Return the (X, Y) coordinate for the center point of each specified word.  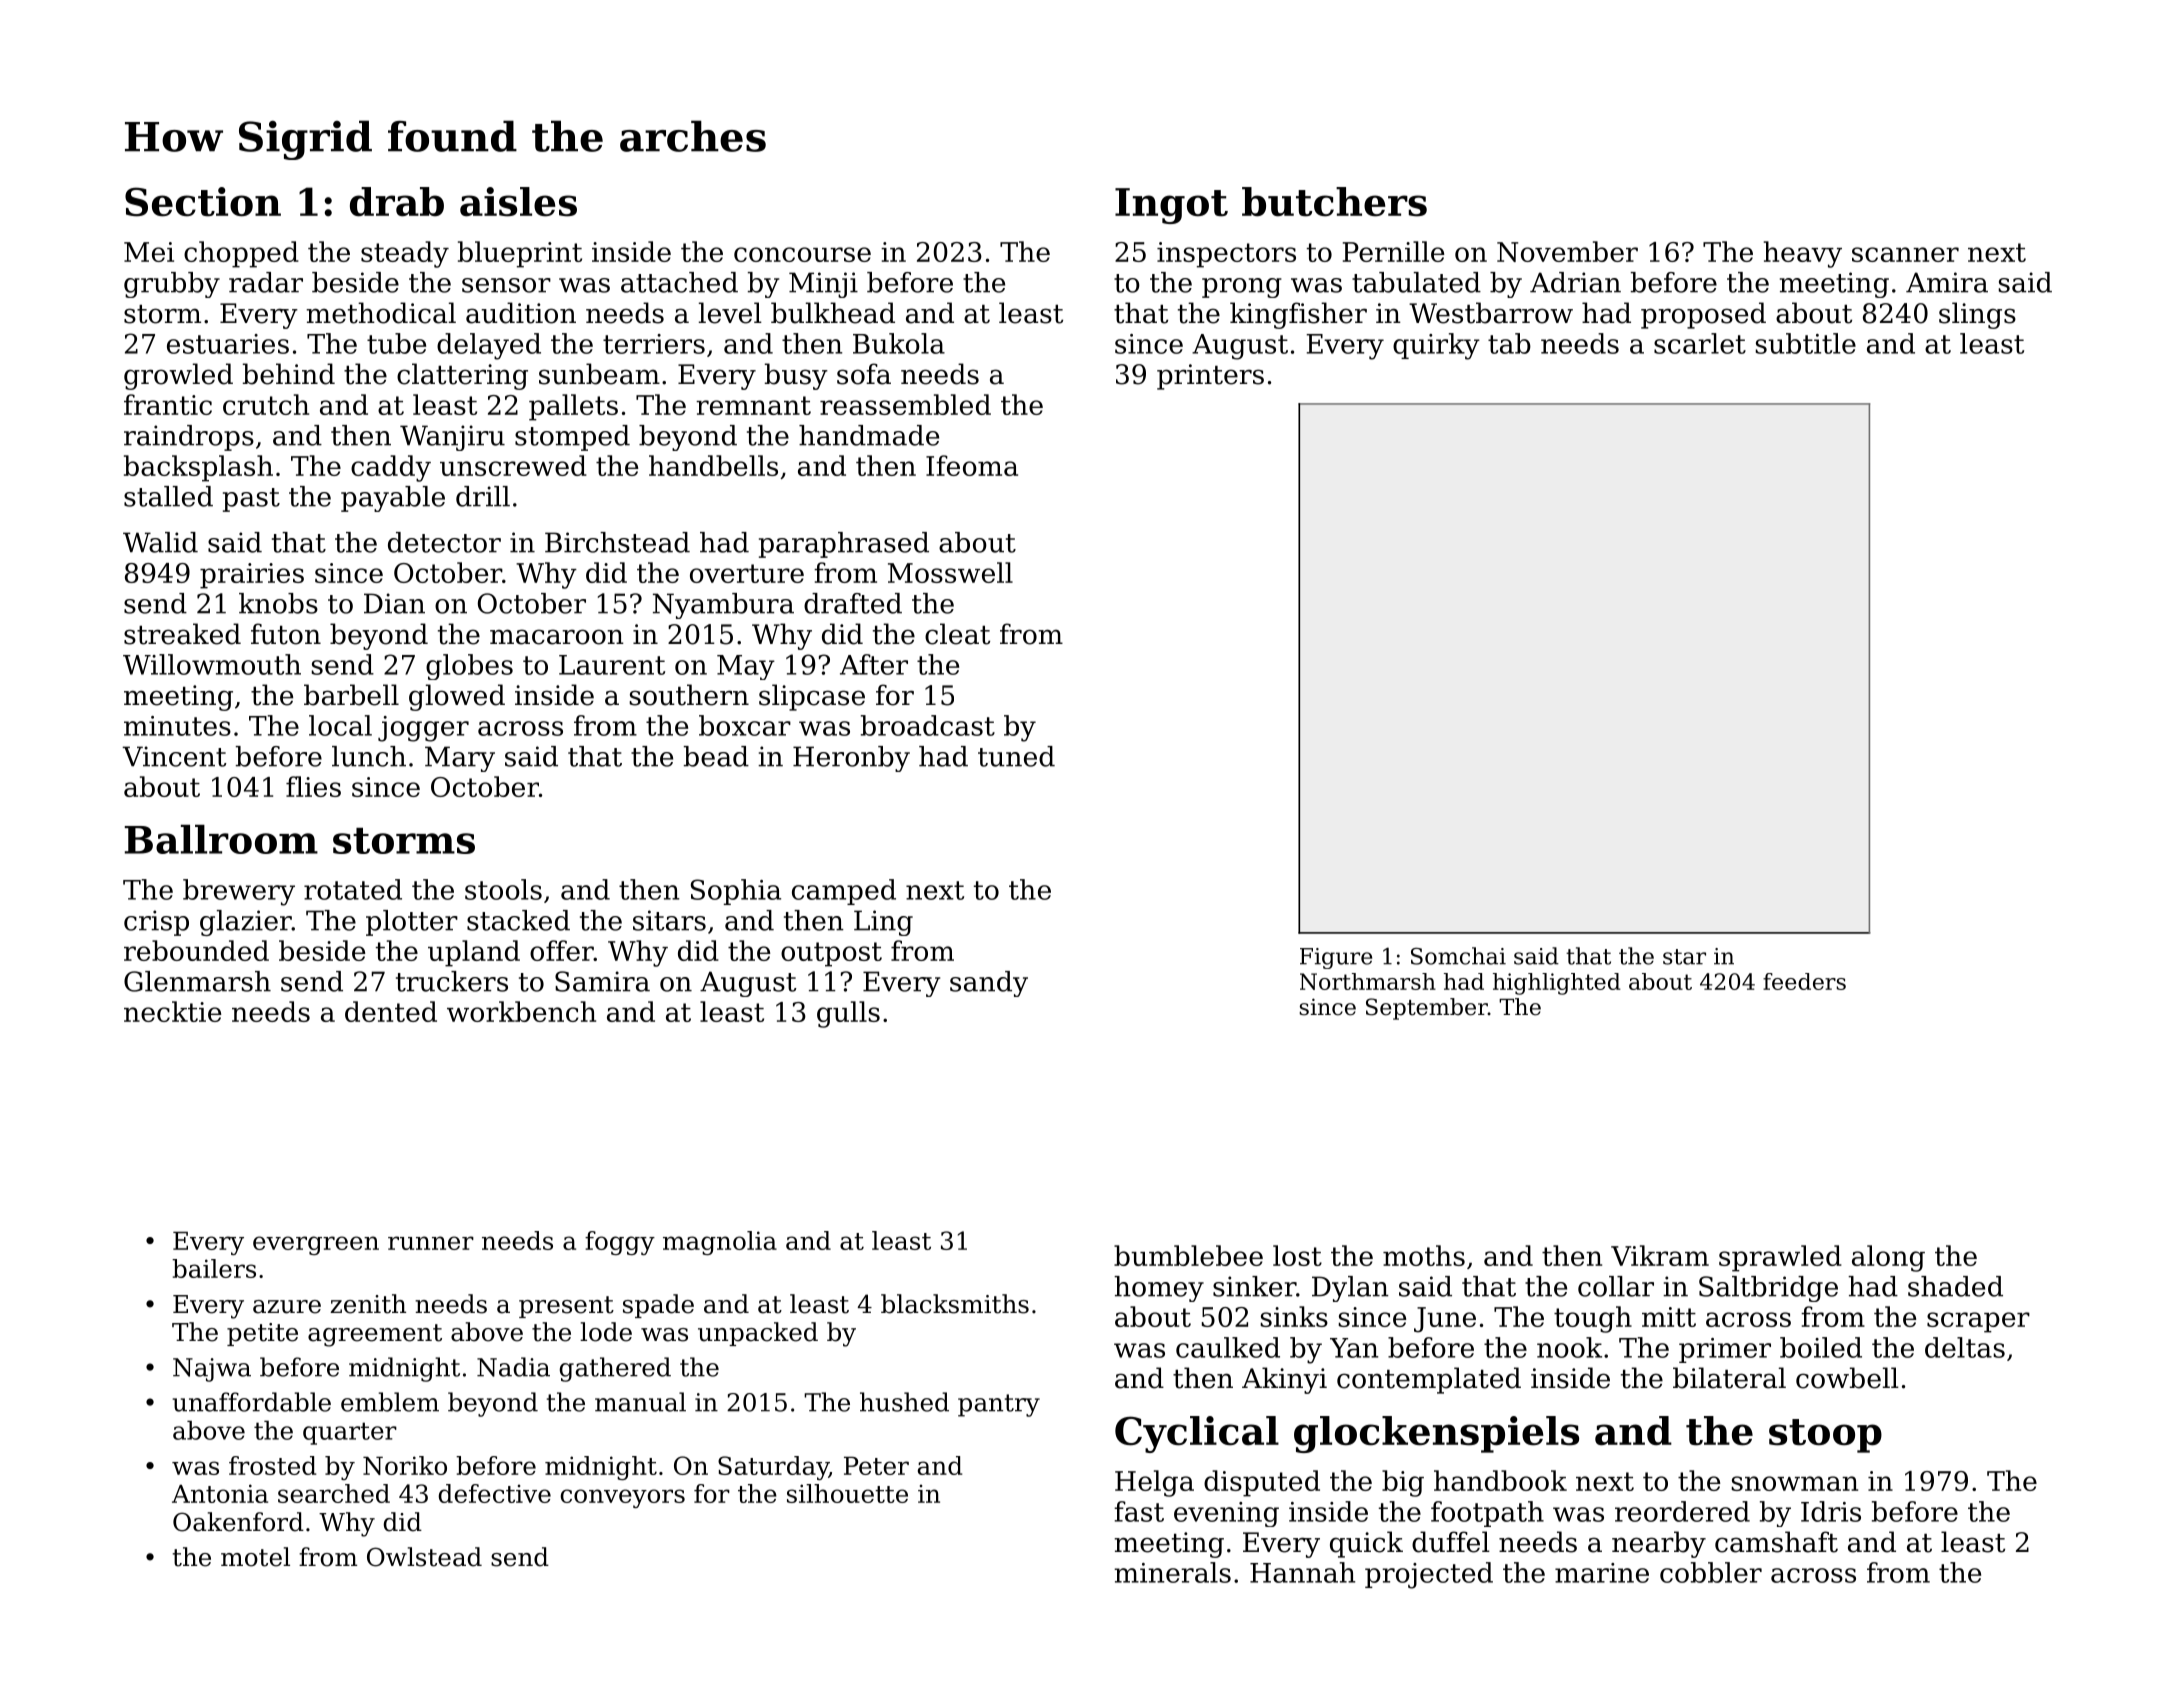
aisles (518, 202)
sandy (989, 984)
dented (391, 1011)
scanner (1905, 254)
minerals (1172, 1572)
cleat (957, 634)
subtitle (1805, 343)
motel (255, 1557)
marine (1602, 1573)
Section (203, 202)
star (1684, 957)
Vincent (174, 756)
